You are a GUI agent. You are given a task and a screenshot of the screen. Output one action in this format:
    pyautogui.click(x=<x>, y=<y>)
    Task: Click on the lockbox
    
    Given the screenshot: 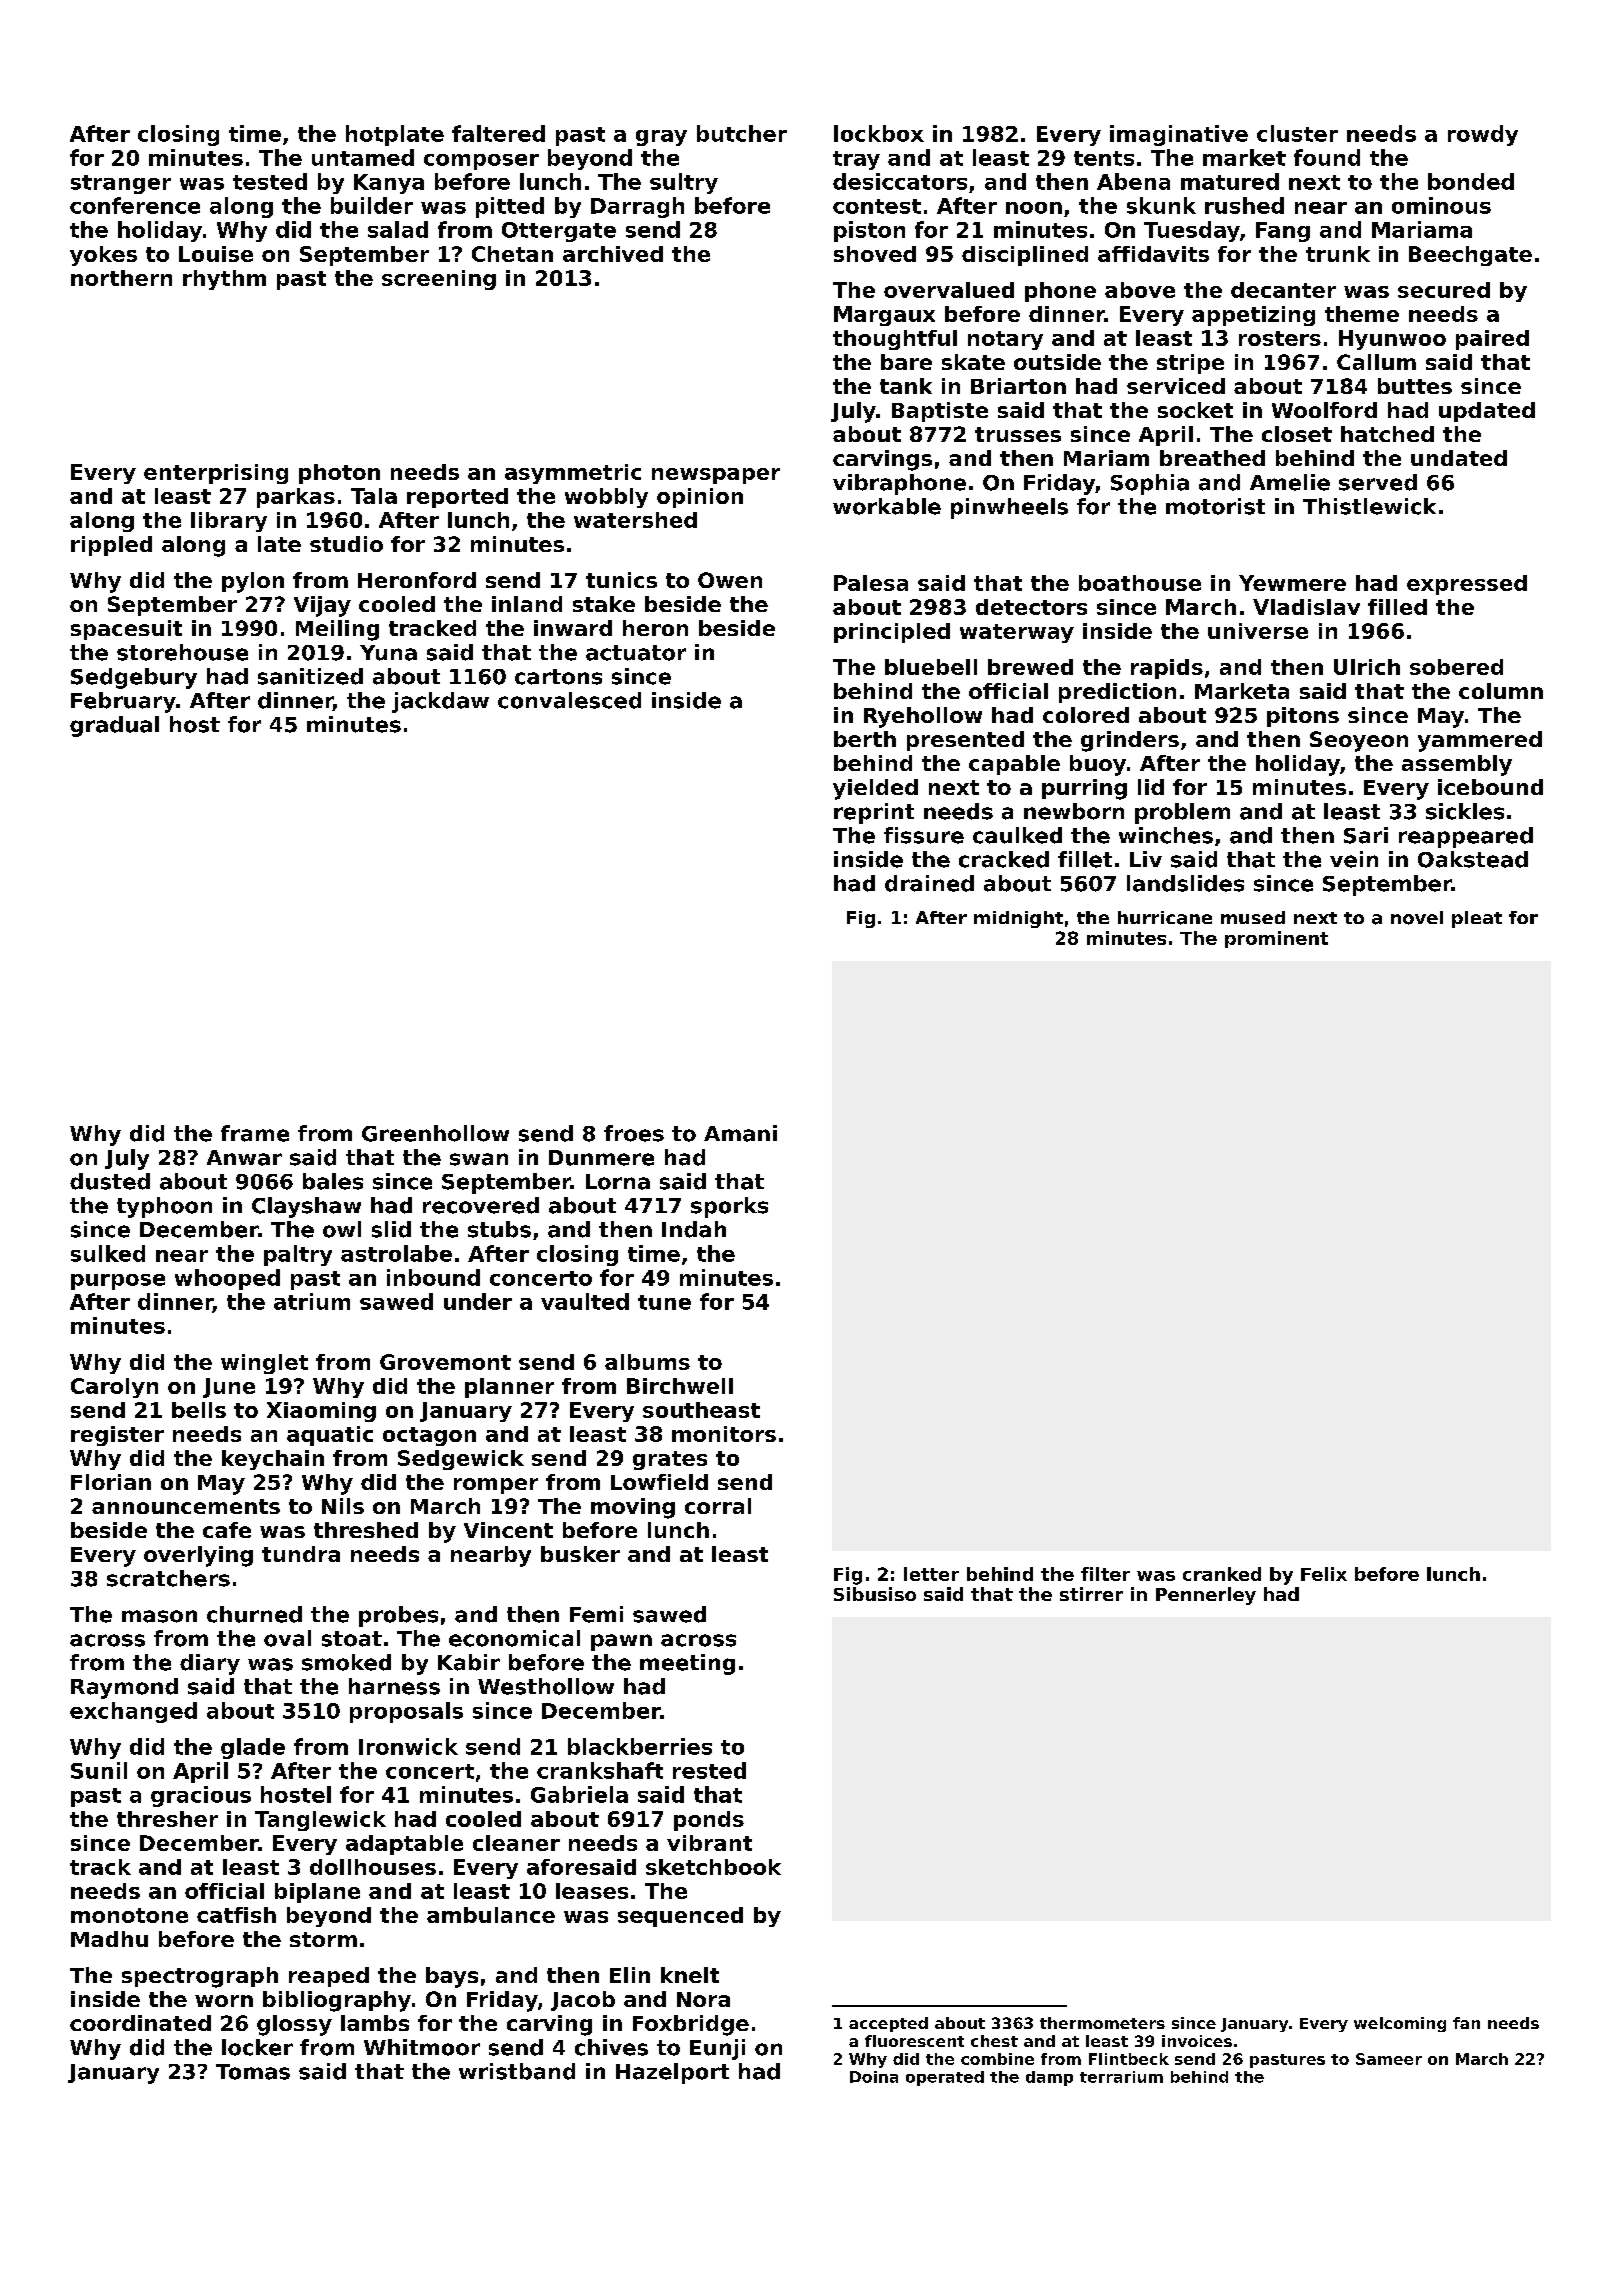 What is the action you would take?
    pyautogui.click(x=879, y=133)
